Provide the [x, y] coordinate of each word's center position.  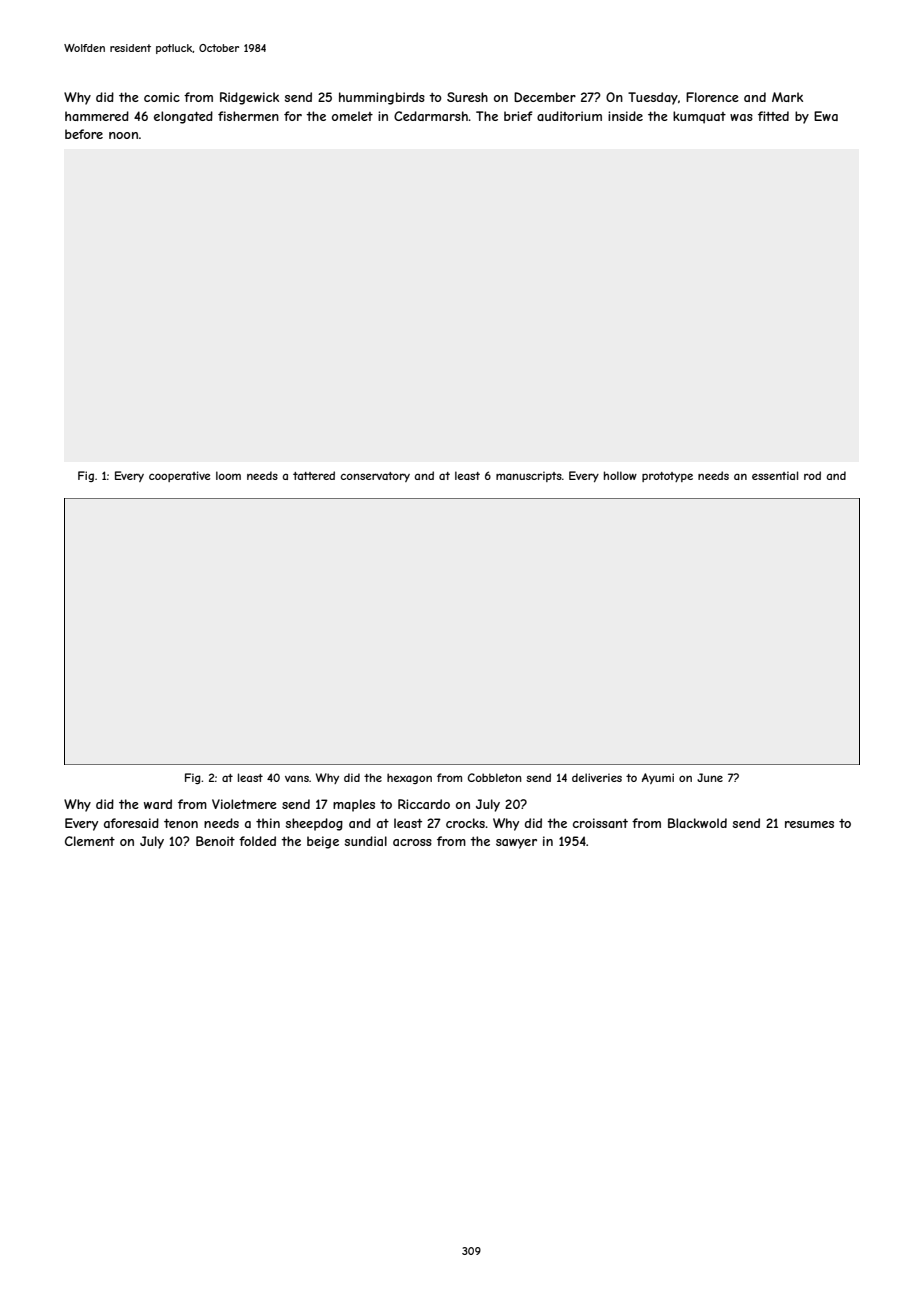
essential [775, 475]
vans [297, 778]
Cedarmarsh [431, 116]
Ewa [826, 116]
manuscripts [529, 476]
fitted [773, 116]
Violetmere [244, 804]
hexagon [409, 778]
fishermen [248, 116]
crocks [465, 823]
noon [123, 135]
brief [518, 116]
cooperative [179, 476]
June [710, 777]
